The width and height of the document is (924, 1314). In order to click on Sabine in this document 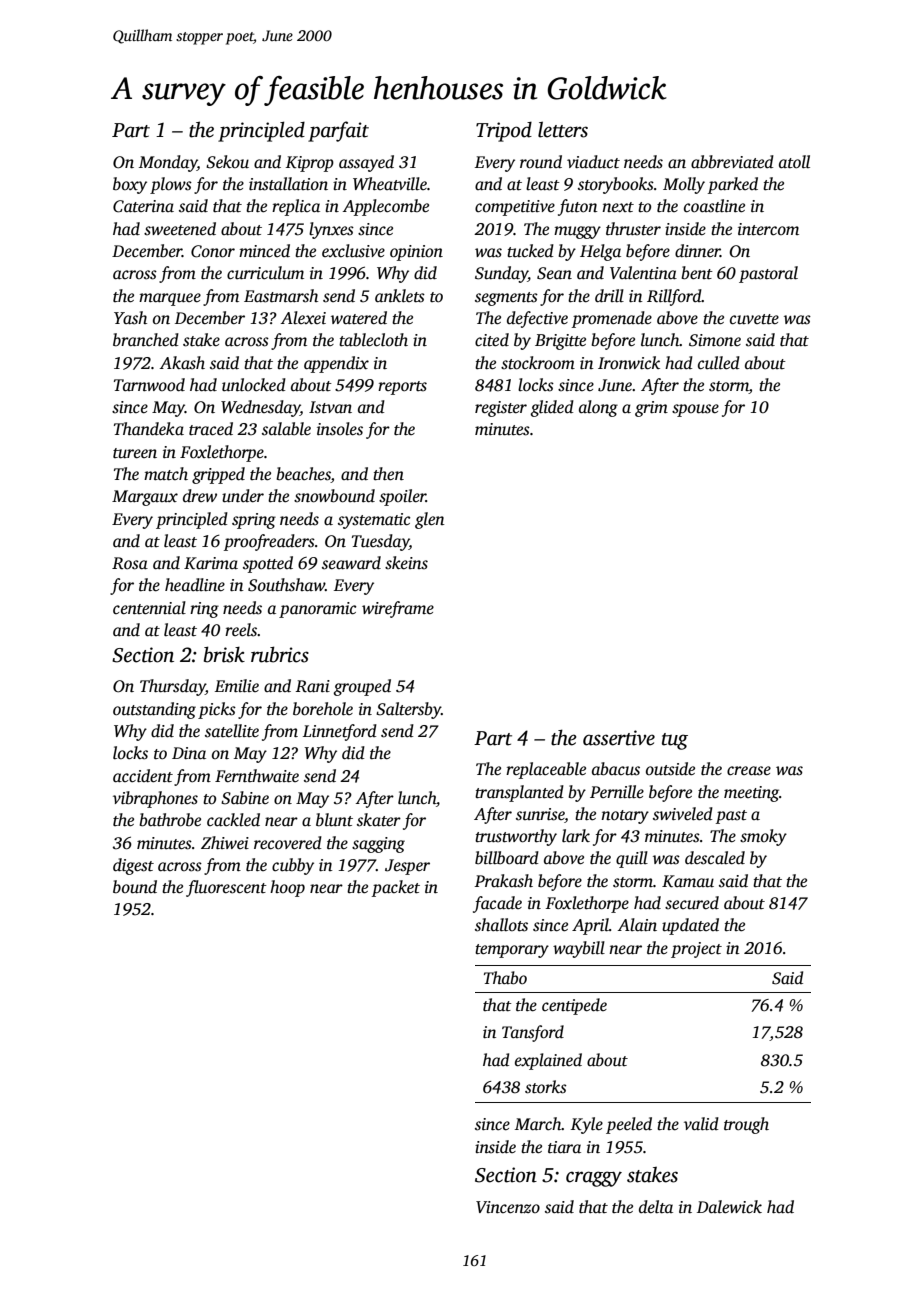, I will do `click(245, 798)`.
